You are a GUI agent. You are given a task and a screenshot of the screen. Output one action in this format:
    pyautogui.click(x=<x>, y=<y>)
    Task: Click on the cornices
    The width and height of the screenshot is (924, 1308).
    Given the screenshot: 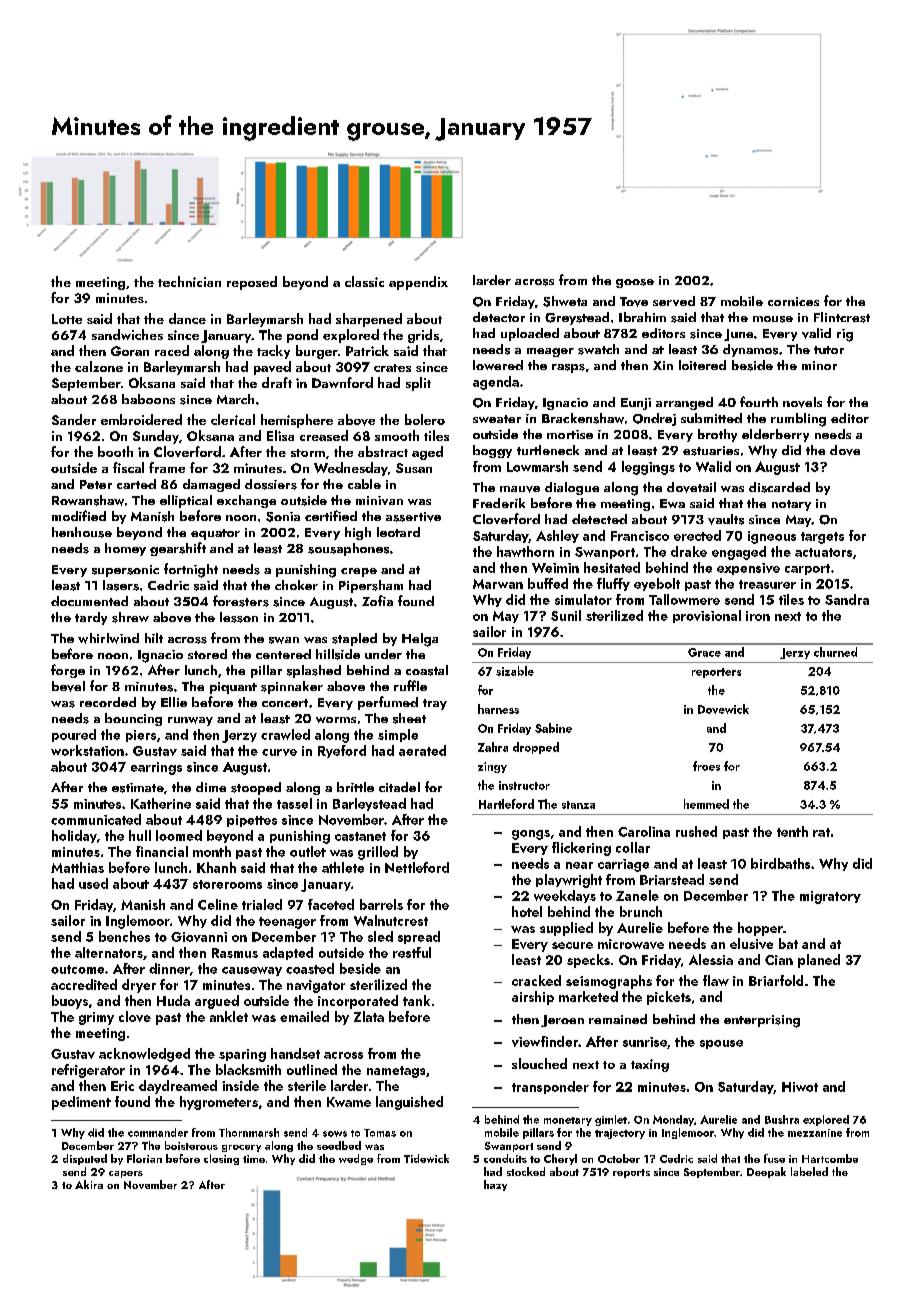 What is the action you would take?
    pyautogui.click(x=793, y=301)
